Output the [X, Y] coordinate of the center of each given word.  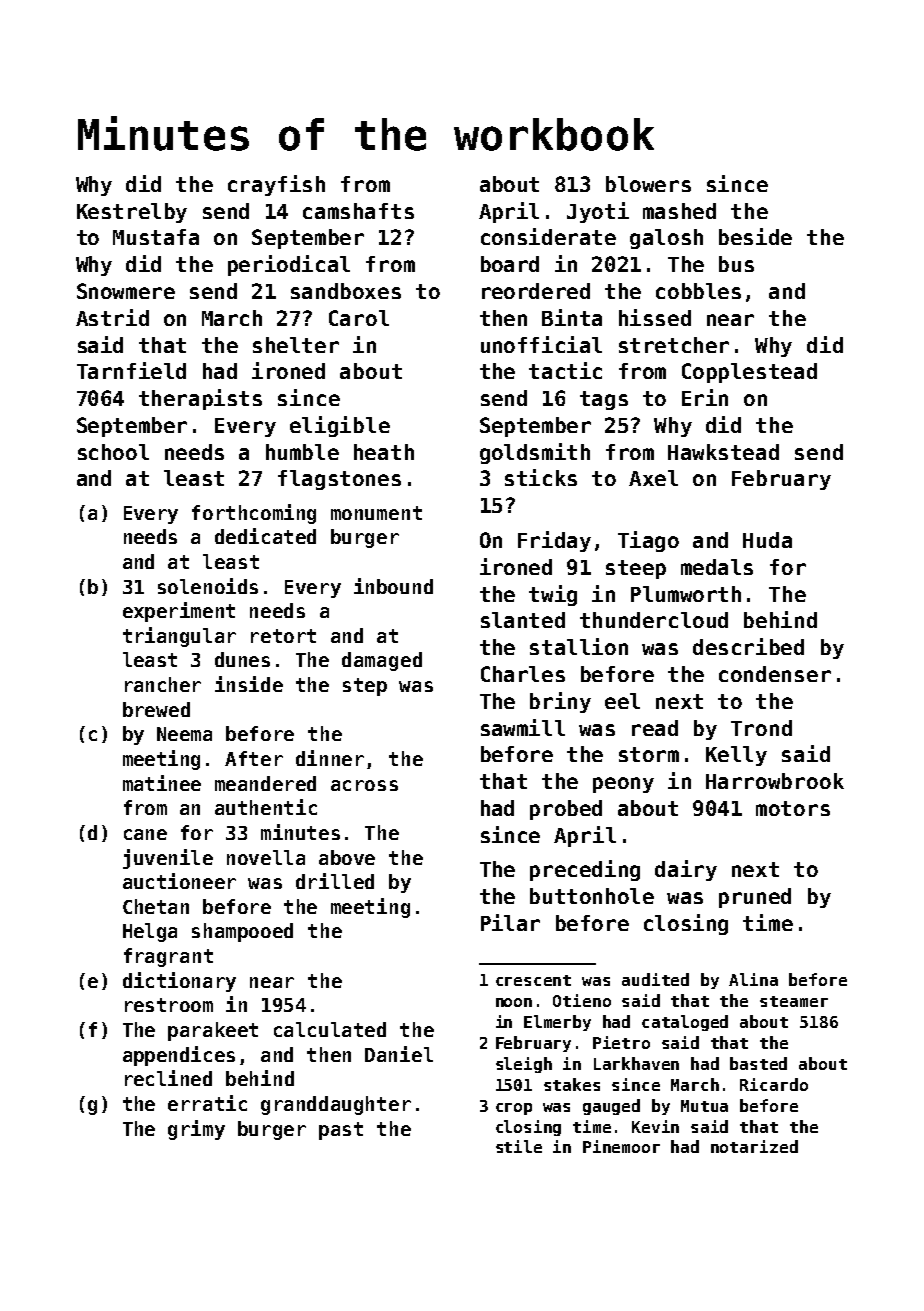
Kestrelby [132, 213]
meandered [265, 783]
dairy [686, 870]
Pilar [510, 922]
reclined [168, 1078]
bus [736, 264]
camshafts [358, 211]
